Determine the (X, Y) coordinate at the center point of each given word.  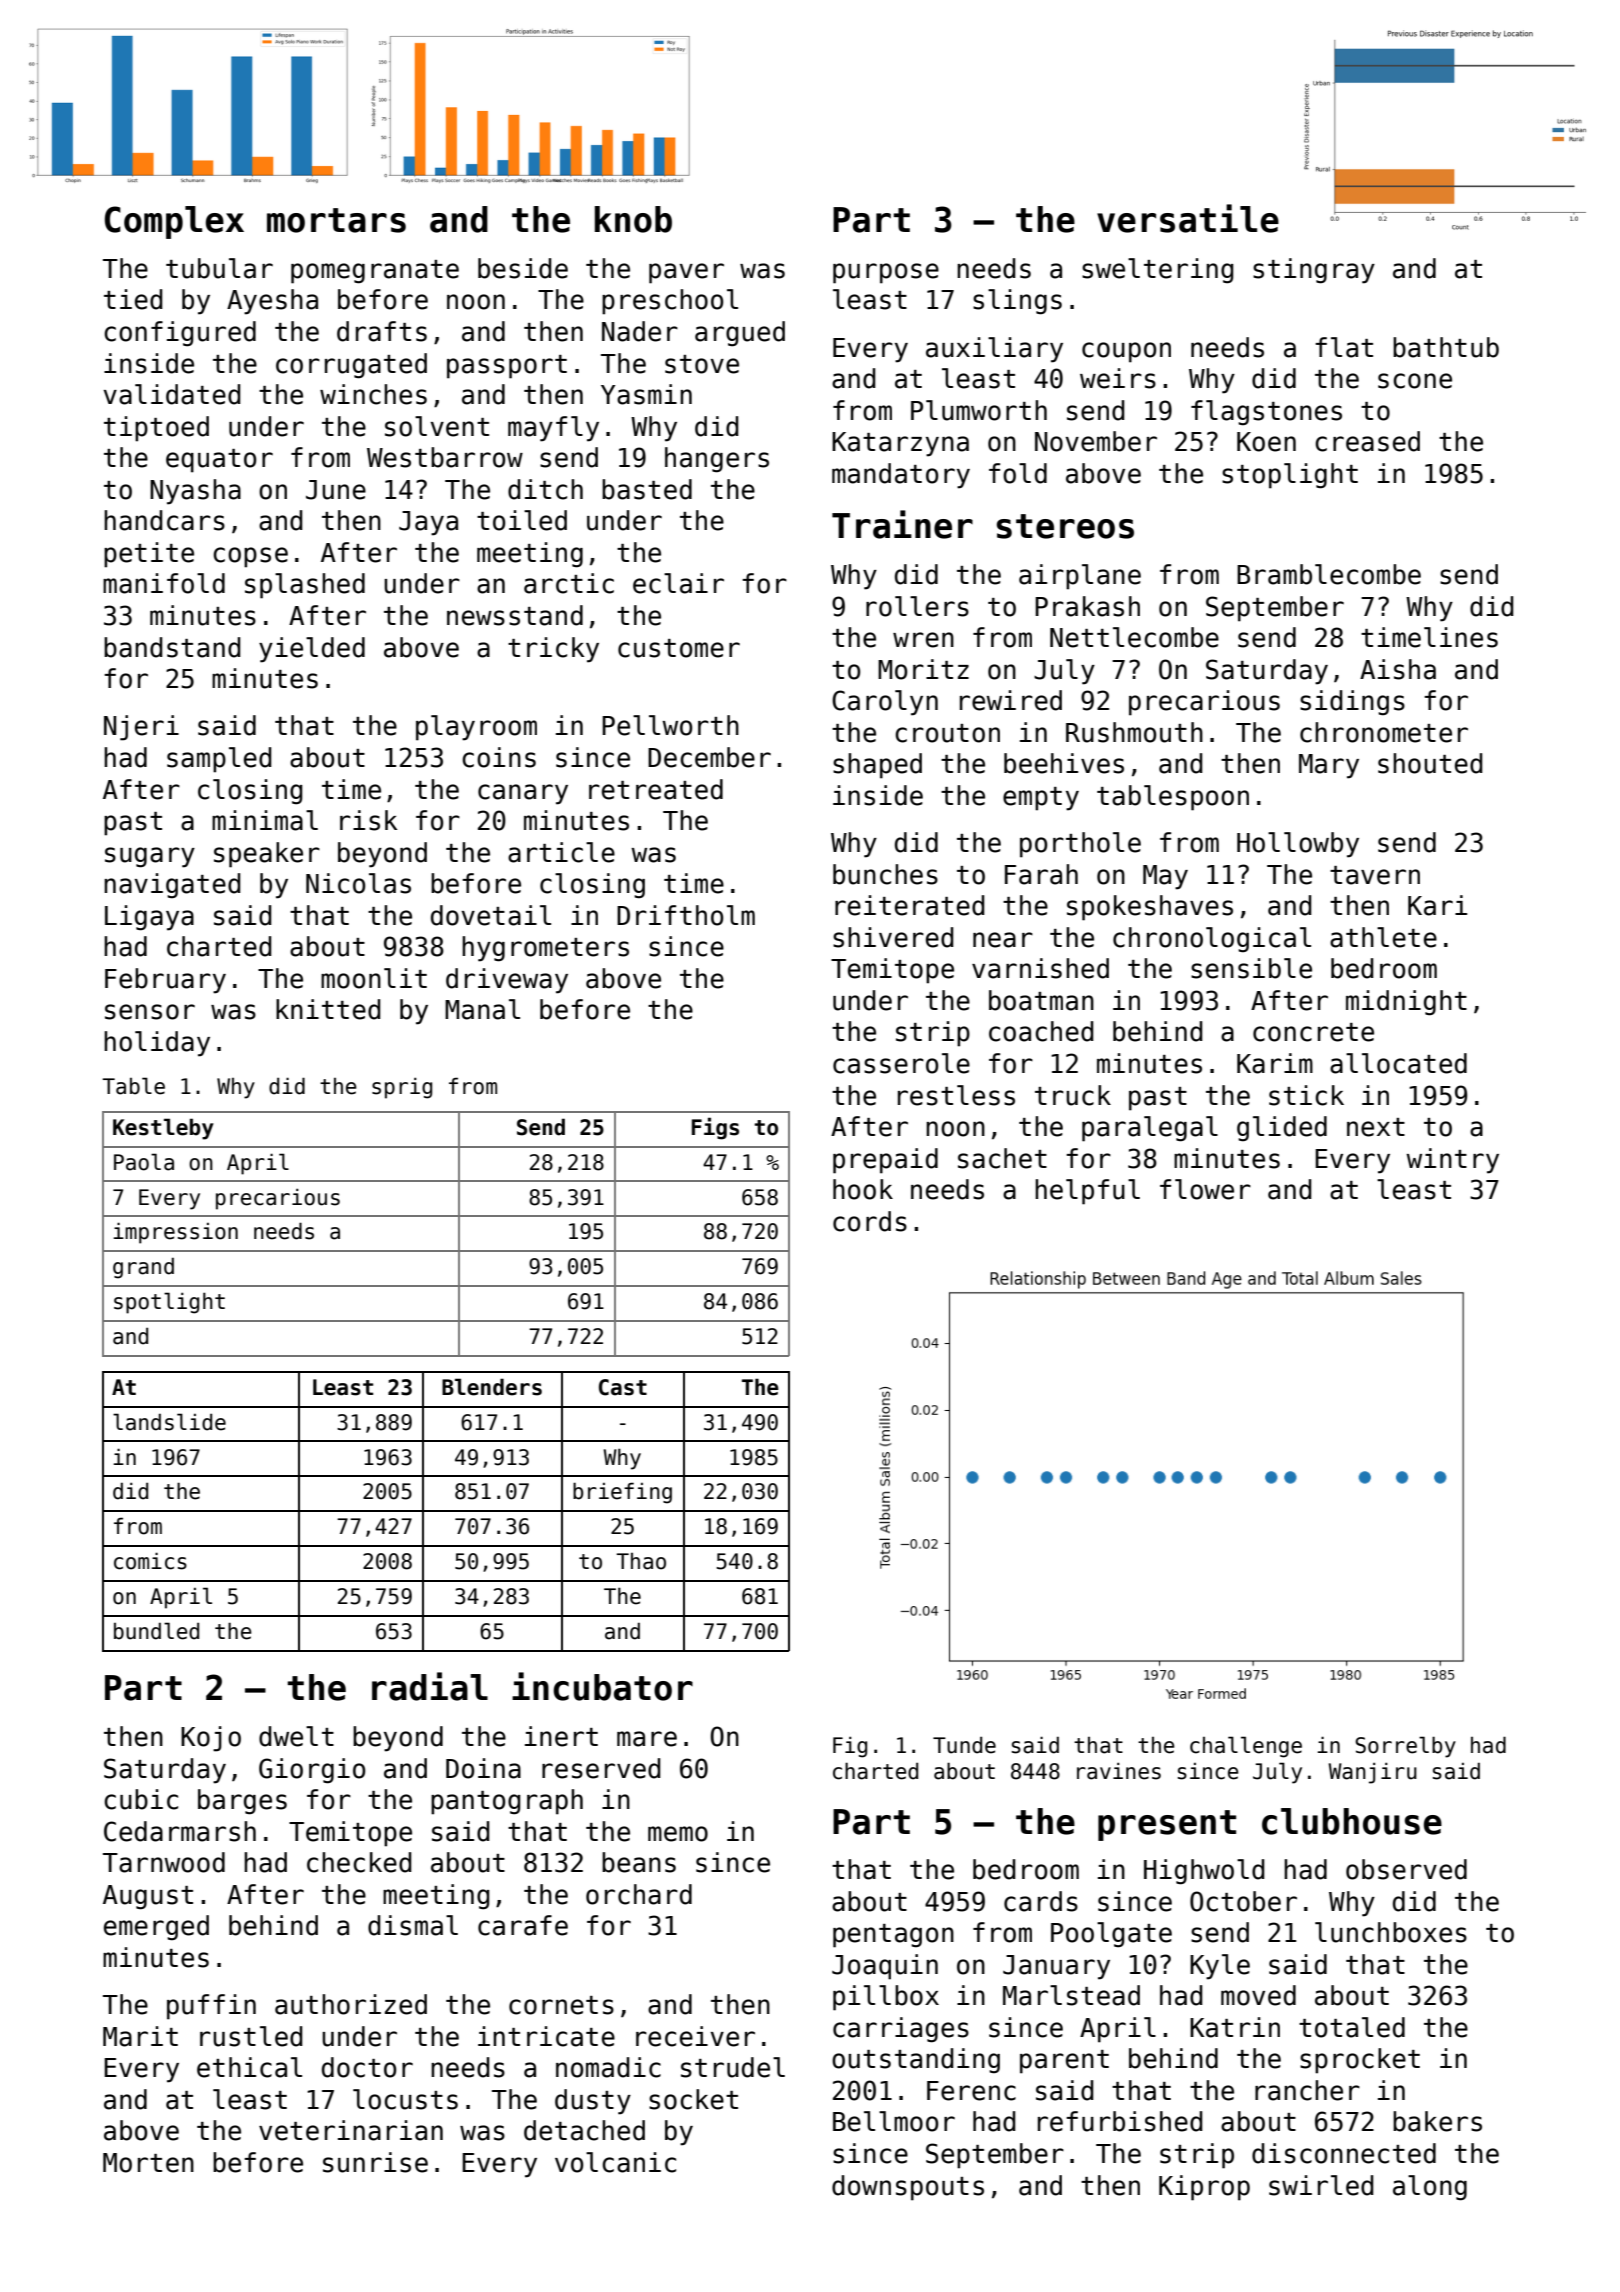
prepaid (885, 1161)
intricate (546, 2036)
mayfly (553, 429)
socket (693, 2099)
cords (870, 1221)
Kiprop (1204, 2188)
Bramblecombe (1329, 574)
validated (172, 394)
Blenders (492, 1387)
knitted (328, 1009)
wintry (1452, 1161)
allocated (1398, 1063)
